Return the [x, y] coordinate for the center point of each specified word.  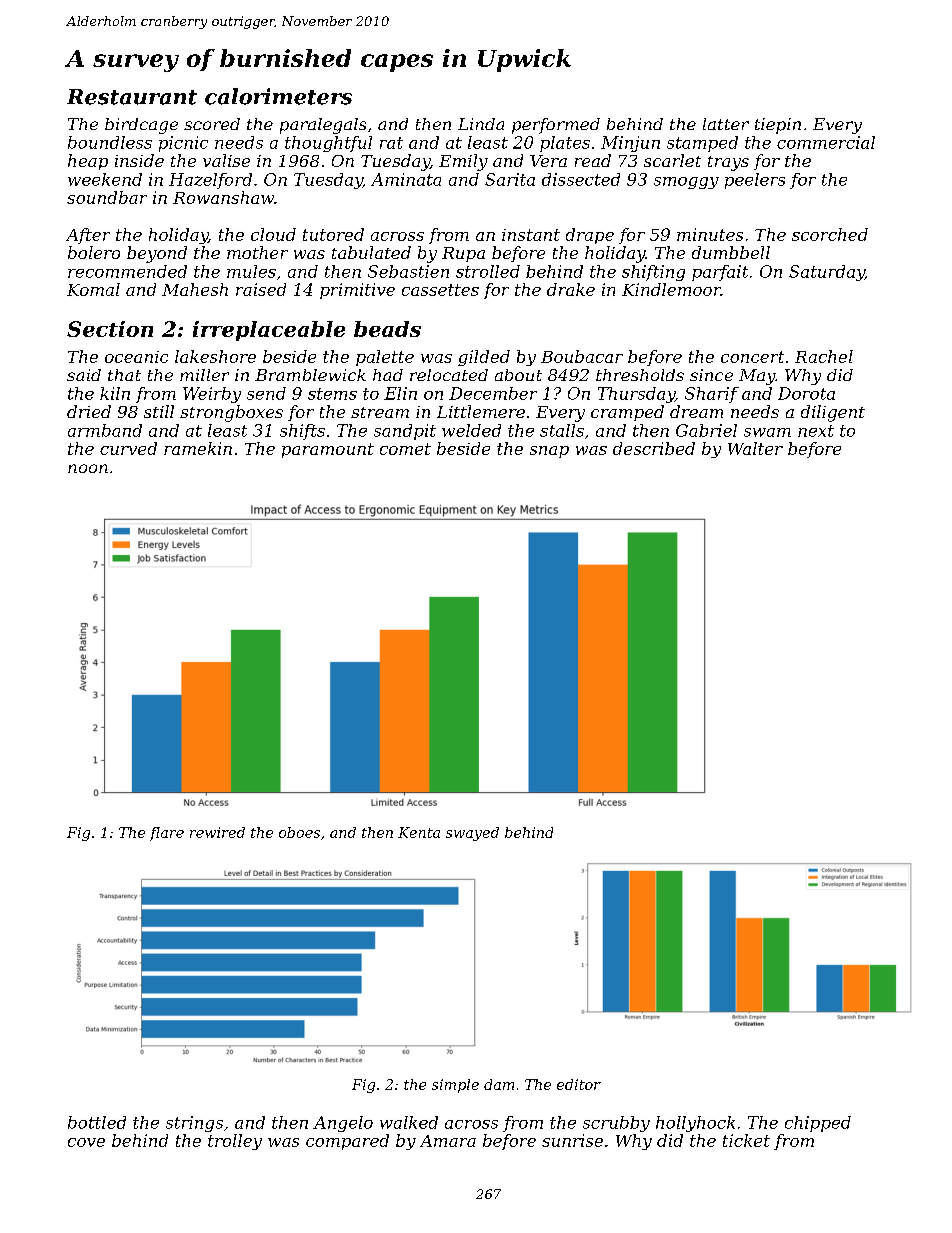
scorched [830, 234]
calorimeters [278, 96]
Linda [481, 124]
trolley [235, 1142]
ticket [746, 1140]
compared [347, 1142]
